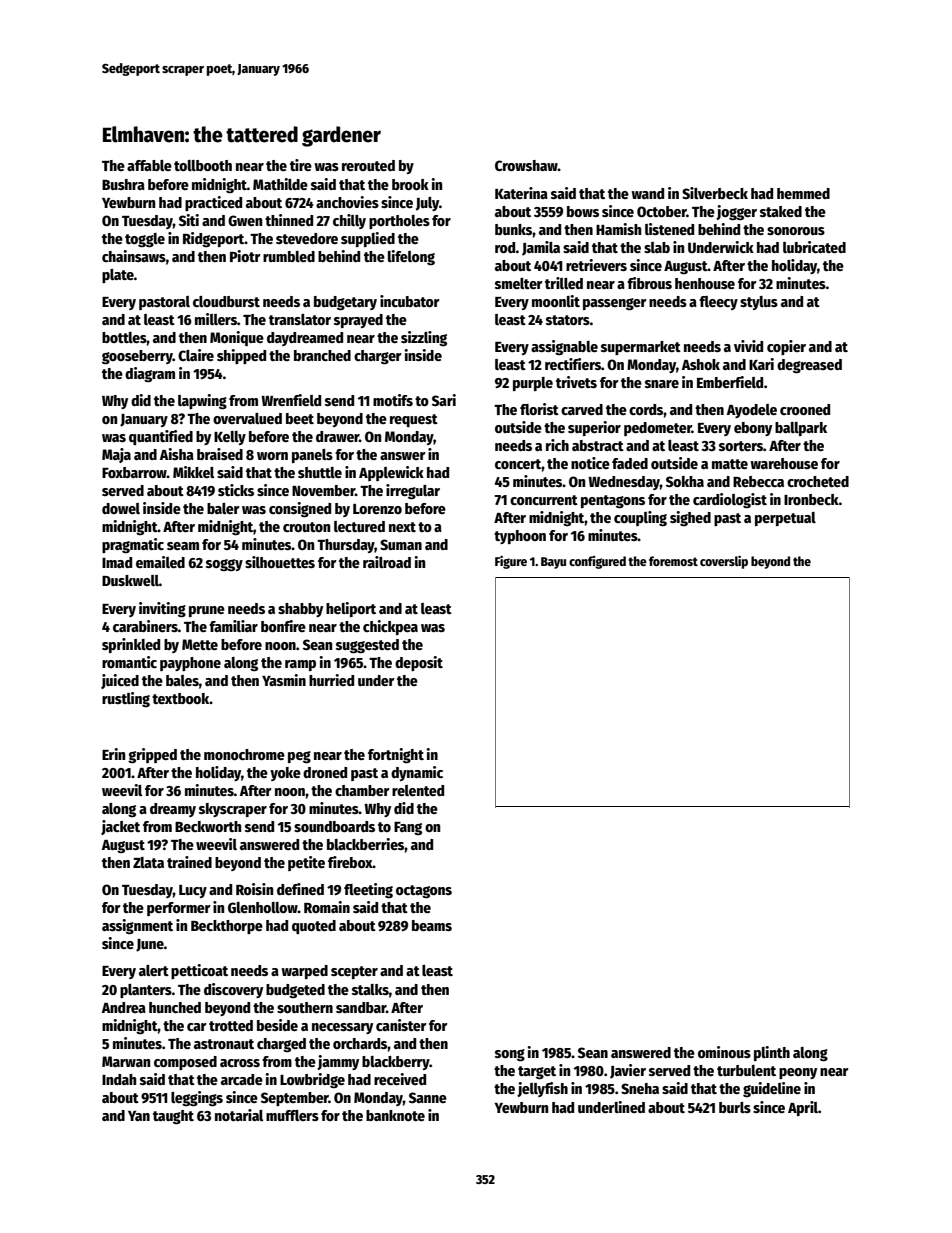 This document has width=952, height=1233. Describe the element at coordinates (759, 303) in the document. I see `stylus` at that location.
